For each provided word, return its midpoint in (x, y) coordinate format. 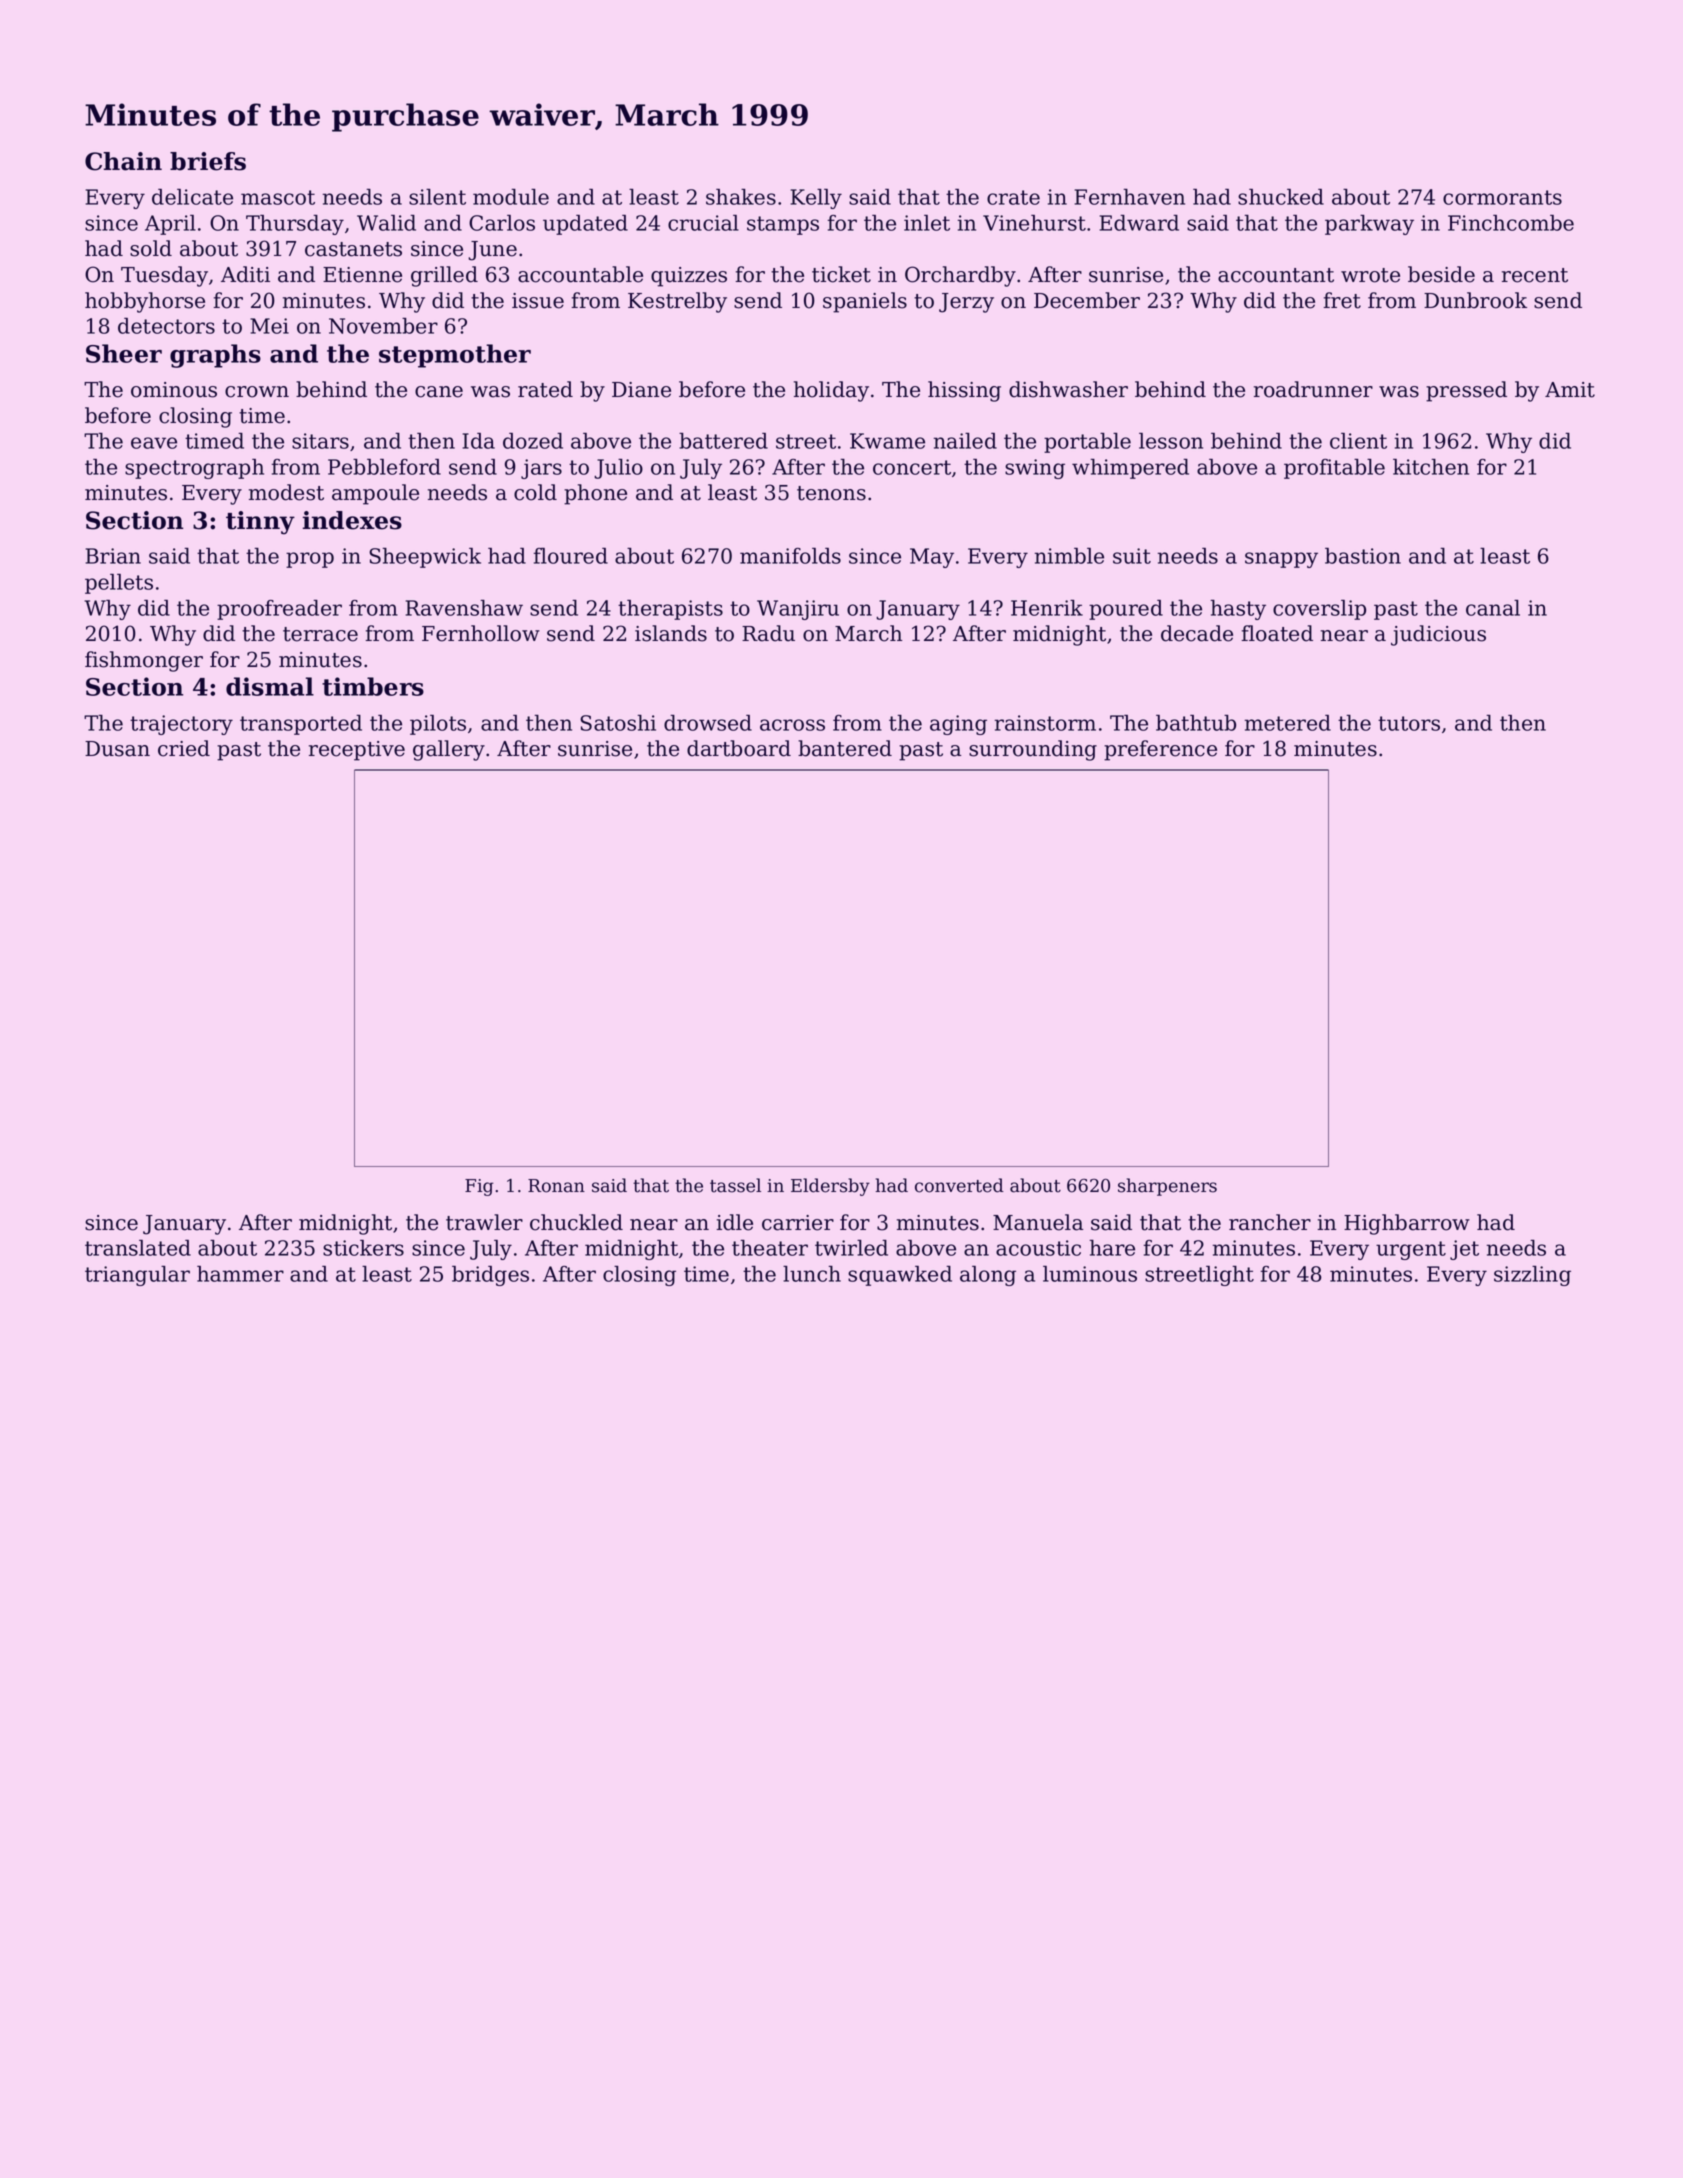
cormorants (1502, 197)
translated (138, 1248)
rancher (1270, 1222)
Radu (768, 633)
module (511, 197)
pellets (119, 584)
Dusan (117, 749)
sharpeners (1167, 1187)
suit (1132, 556)
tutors (1409, 723)
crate (1013, 197)
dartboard (739, 748)
